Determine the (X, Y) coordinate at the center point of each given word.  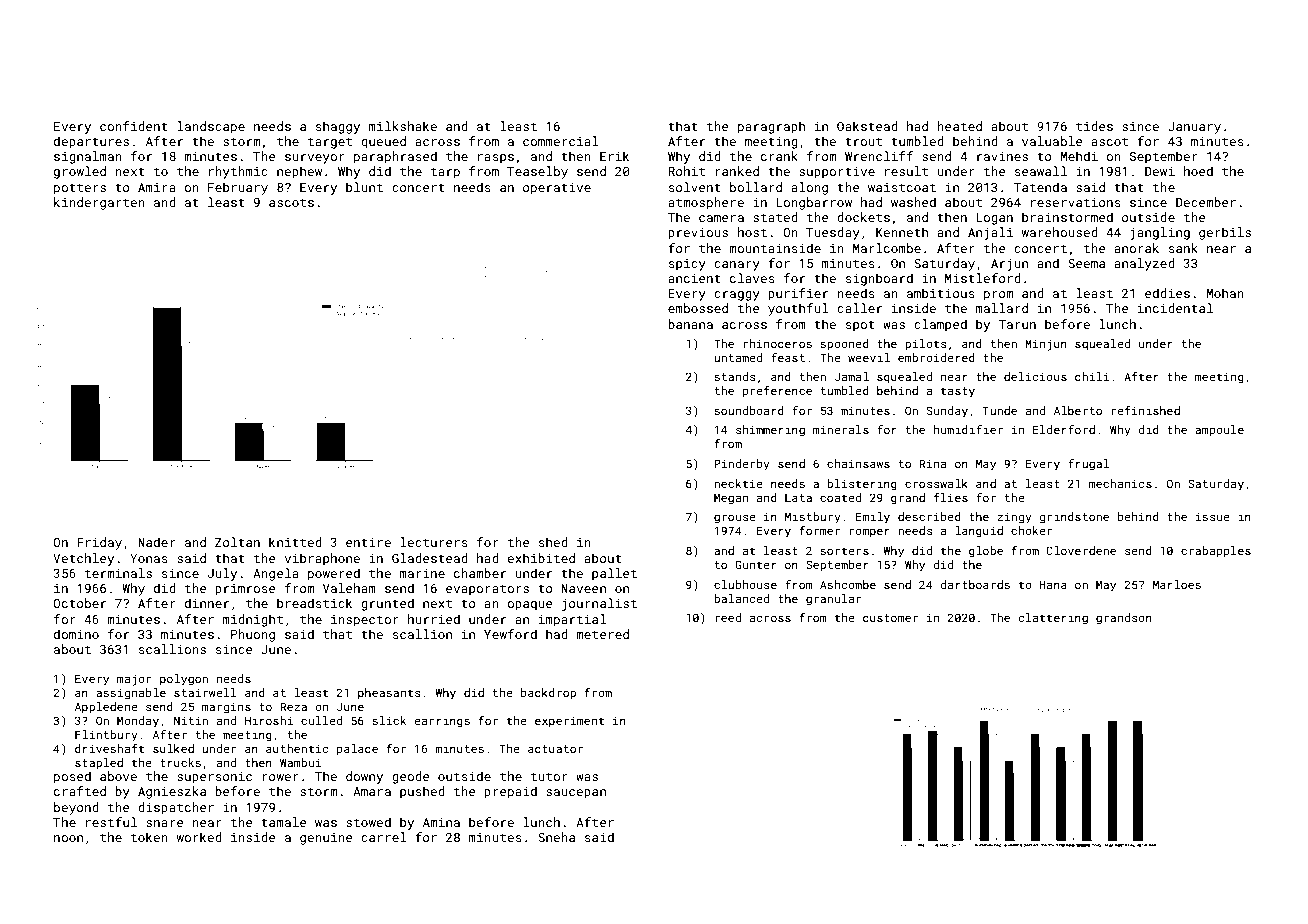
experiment (569, 722)
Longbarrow (814, 203)
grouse (735, 519)
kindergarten (99, 203)
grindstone (1074, 518)
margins (226, 708)
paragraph (771, 127)
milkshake (403, 126)
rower (280, 777)
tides (1094, 126)
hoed (1198, 171)
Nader (157, 542)
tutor (549, 776)
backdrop (548, 694)
